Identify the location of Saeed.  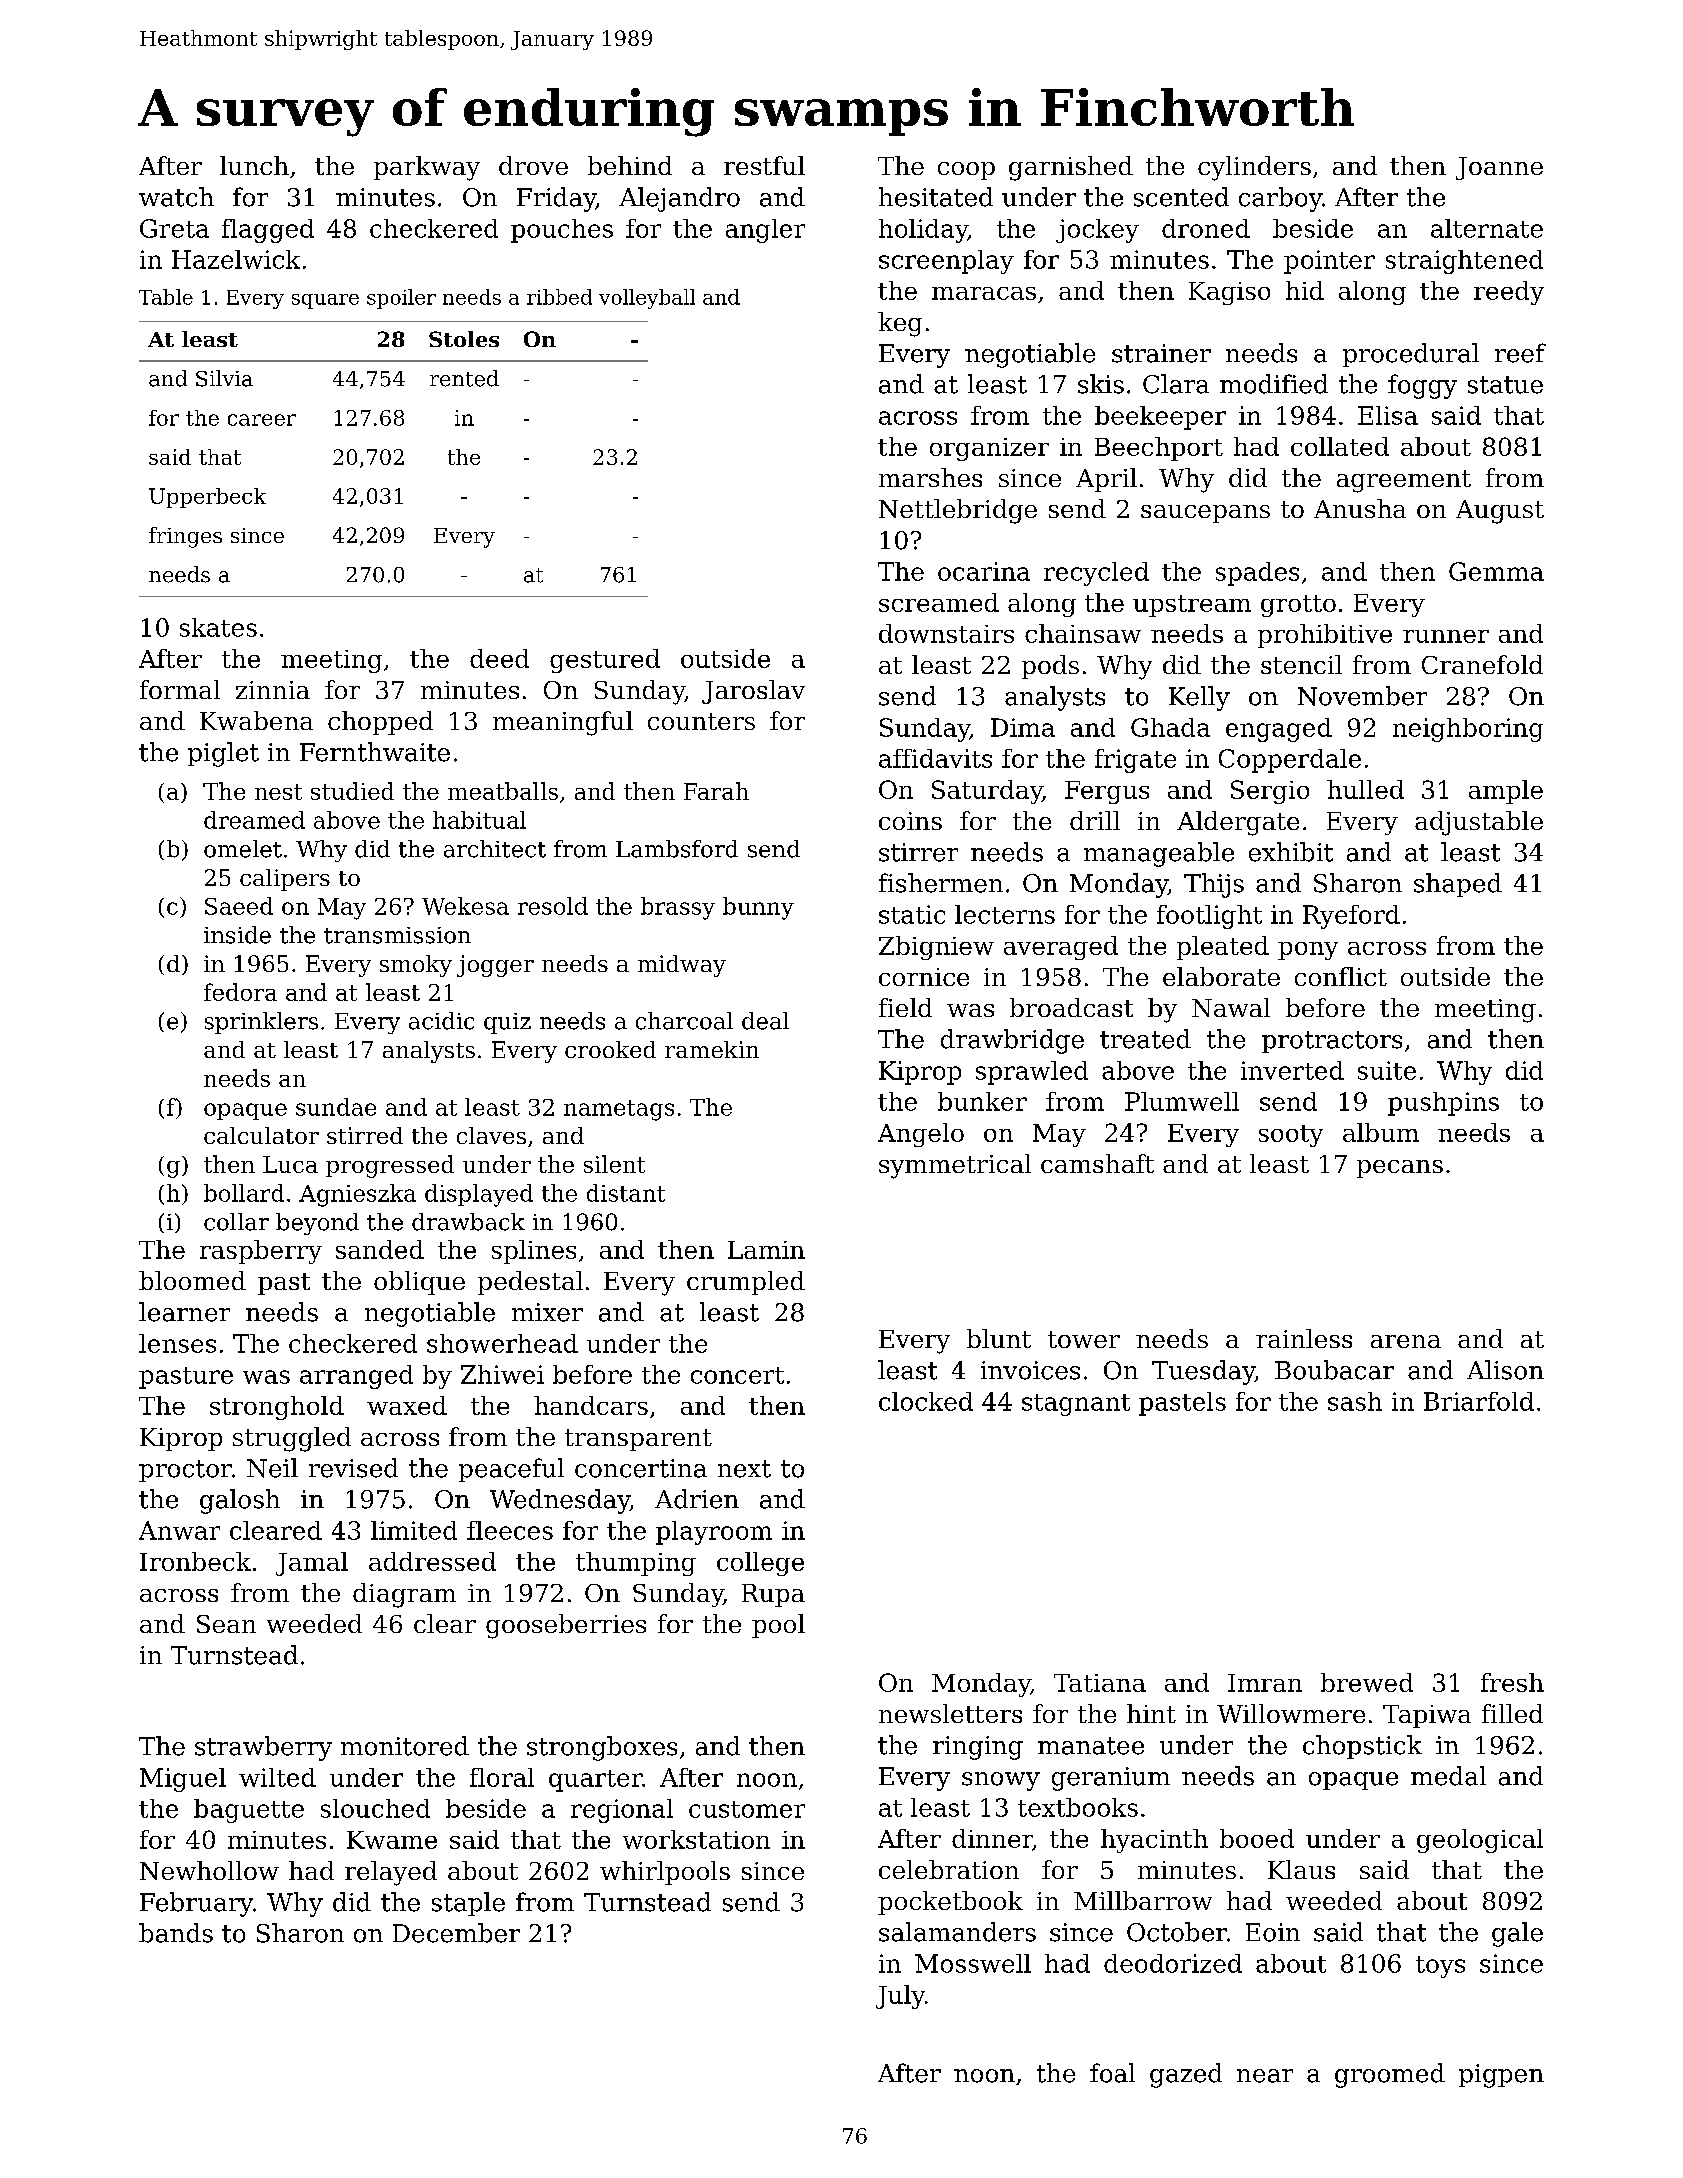
(239, 906).
